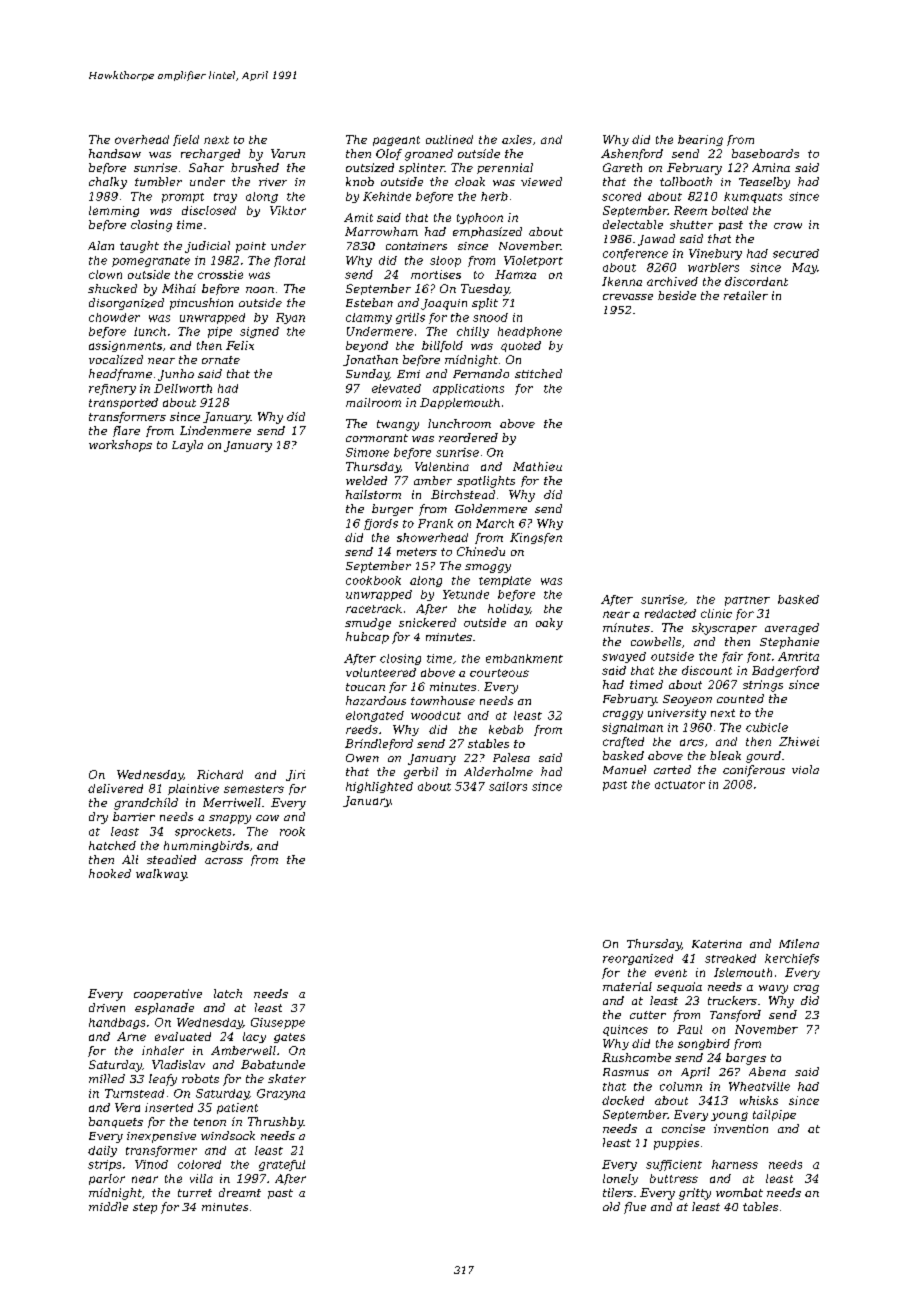 The image size is (908, 1316). I want to click on bearing, so click(700, 140).
